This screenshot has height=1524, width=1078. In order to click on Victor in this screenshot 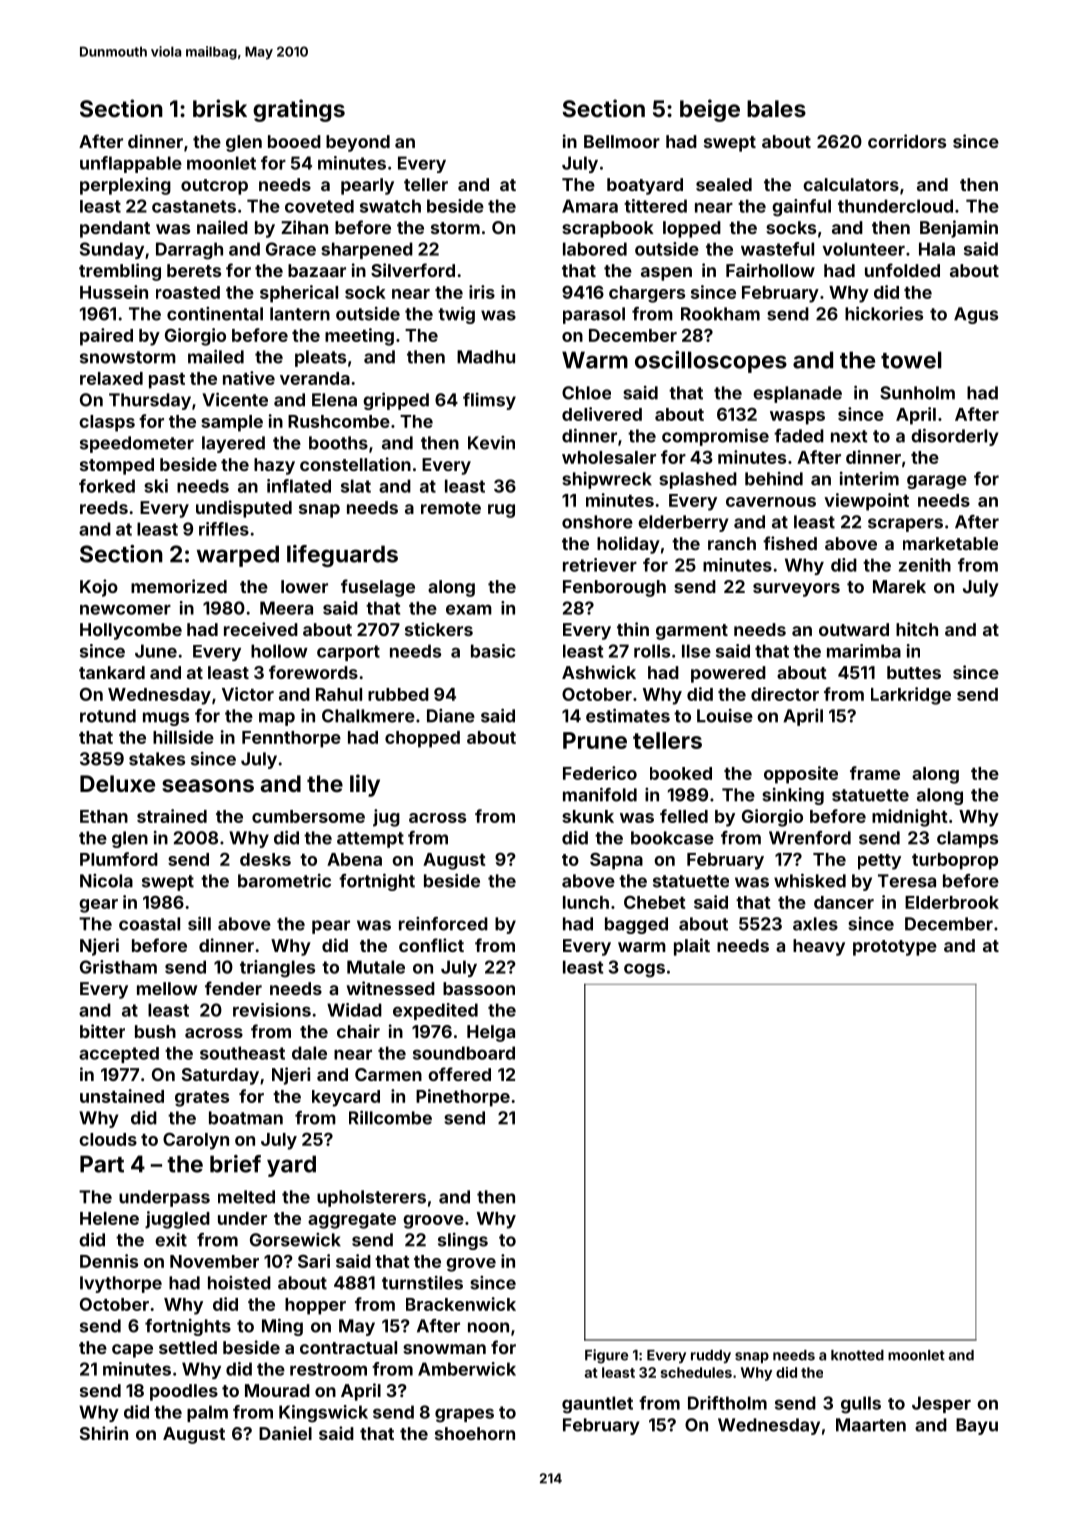, I will do `click(248, 694)`.
